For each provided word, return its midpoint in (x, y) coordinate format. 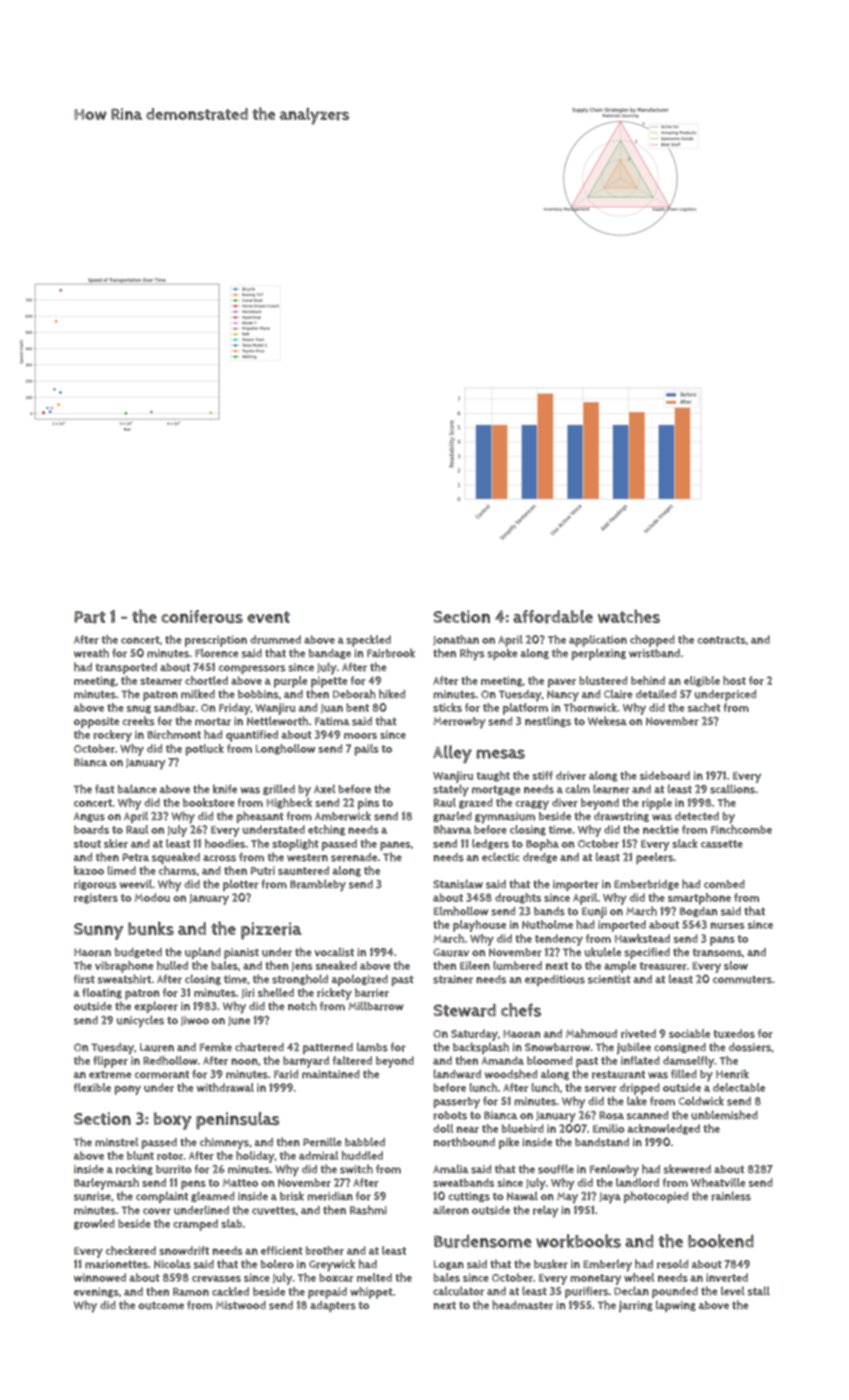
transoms (717, 952)
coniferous (202, 617)
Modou (152, 897)
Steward (464, 1010)
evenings (96, 1292)
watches (629, 616)
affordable (553, 617)
